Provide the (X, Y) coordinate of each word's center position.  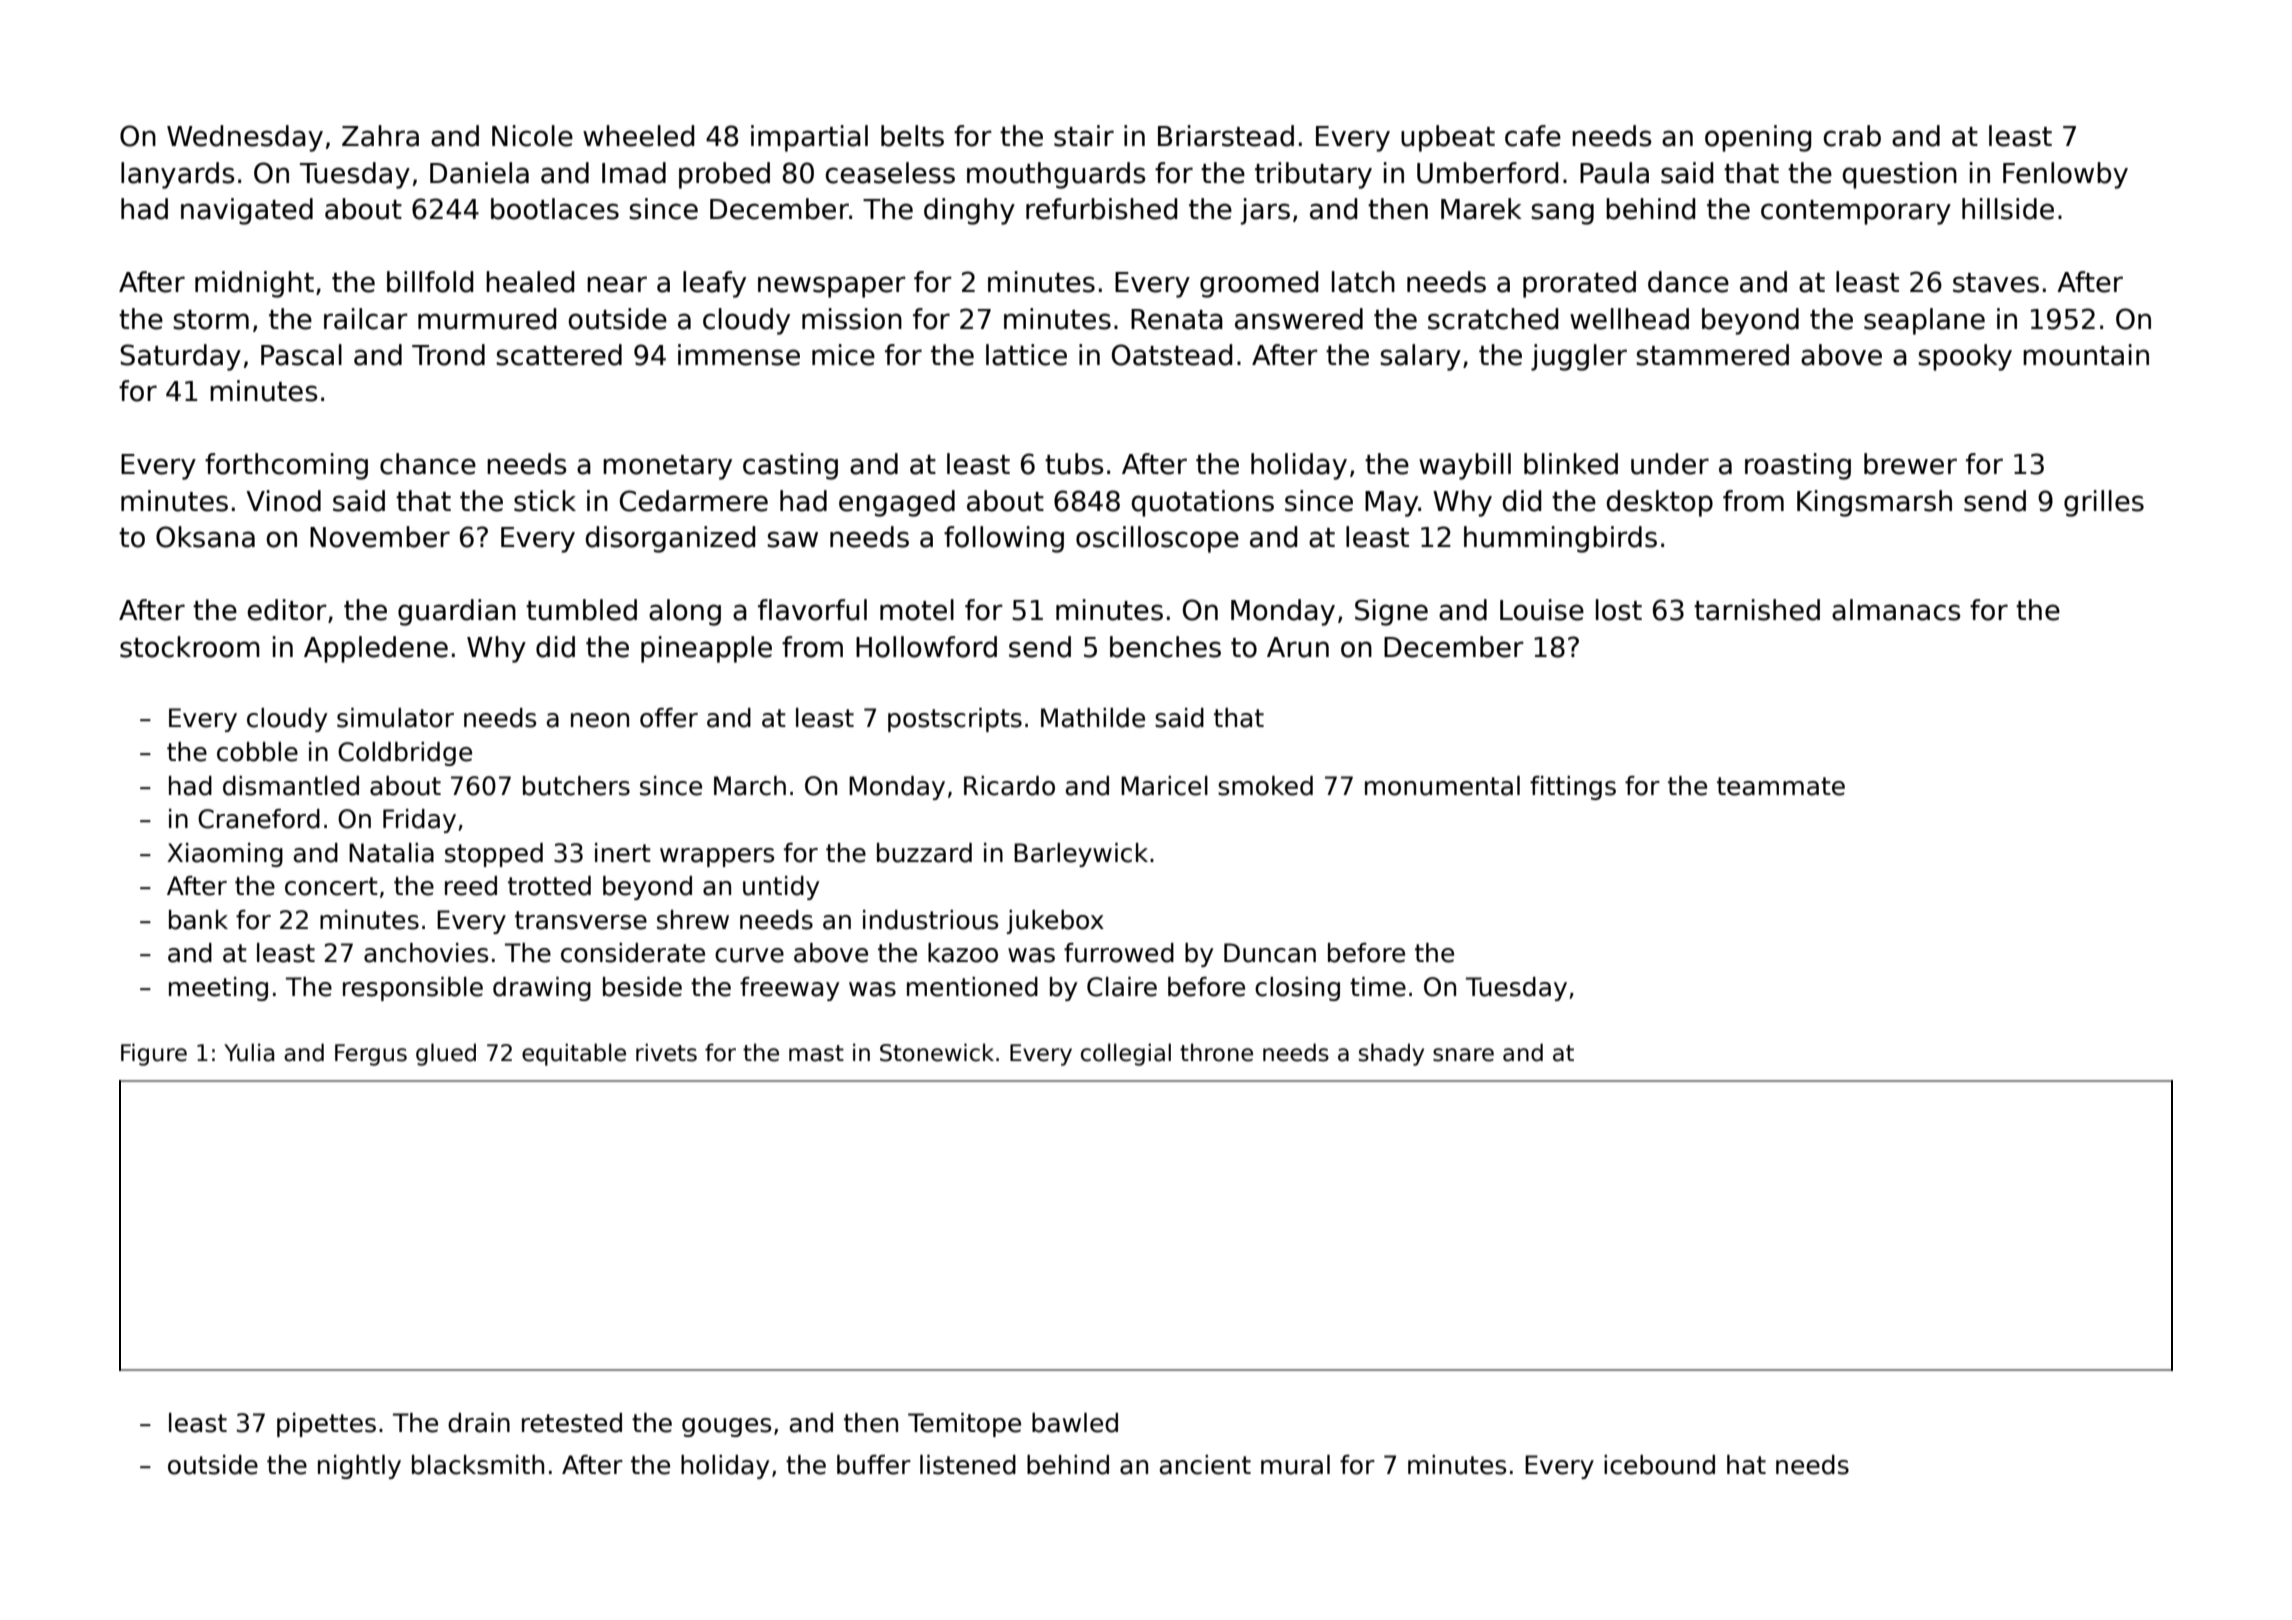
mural (1295, 1465)
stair (1084, 136)
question (1899, 175)
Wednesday (245, 138)
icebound (1659, 1465)
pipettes (326, 1425)
